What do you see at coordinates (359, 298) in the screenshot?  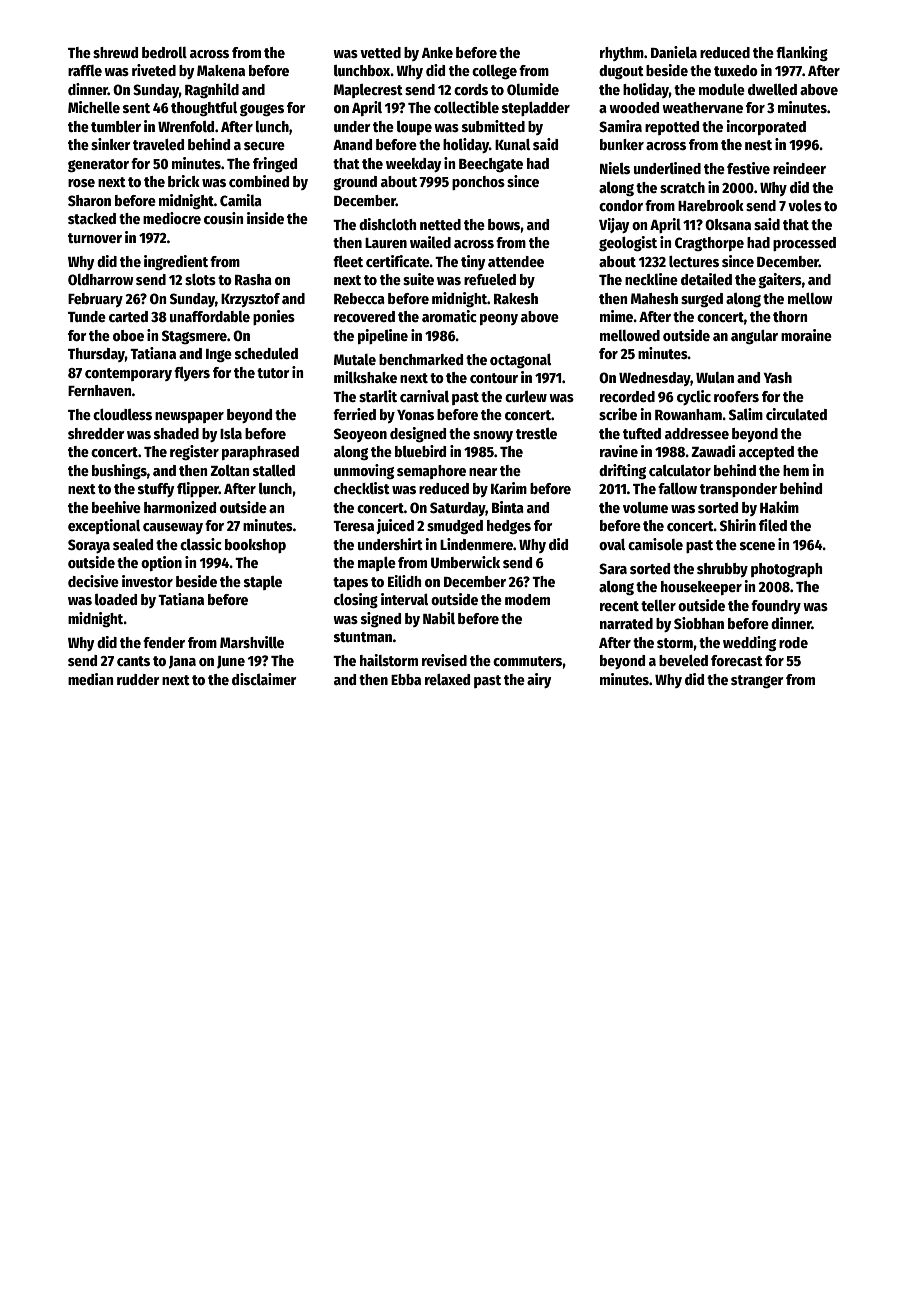 I see `Rebecca` at bounding box center [359, 298].
